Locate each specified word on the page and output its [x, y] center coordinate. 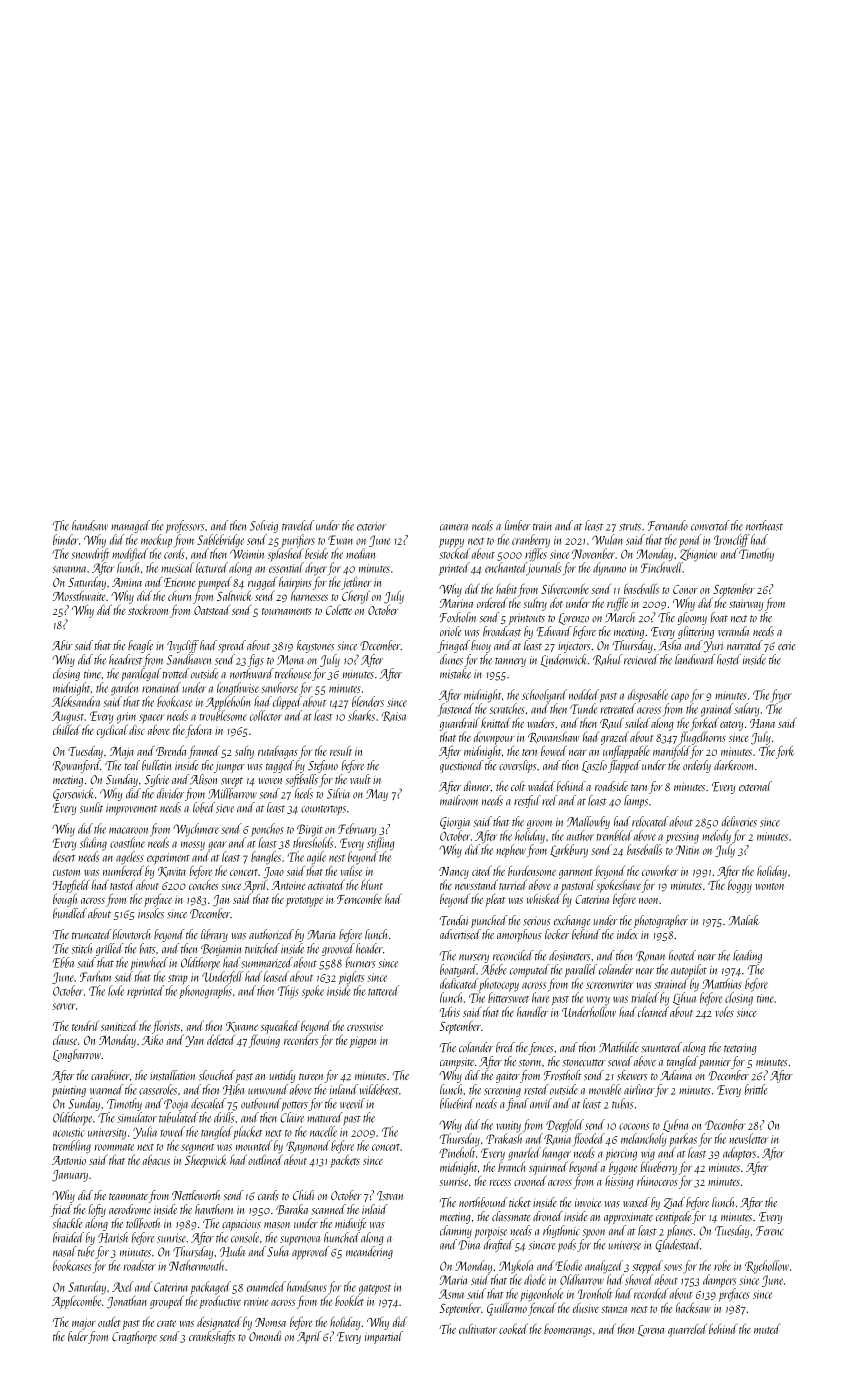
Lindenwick [564, 660]
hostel [729, 659]
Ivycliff [183, 646]
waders [540, 723]
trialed [645, 997]
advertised [460, 934]
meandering [369, 1252]
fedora [199, 731]
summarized [267, 962]
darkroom [733, 765]
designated [219, 1323]
